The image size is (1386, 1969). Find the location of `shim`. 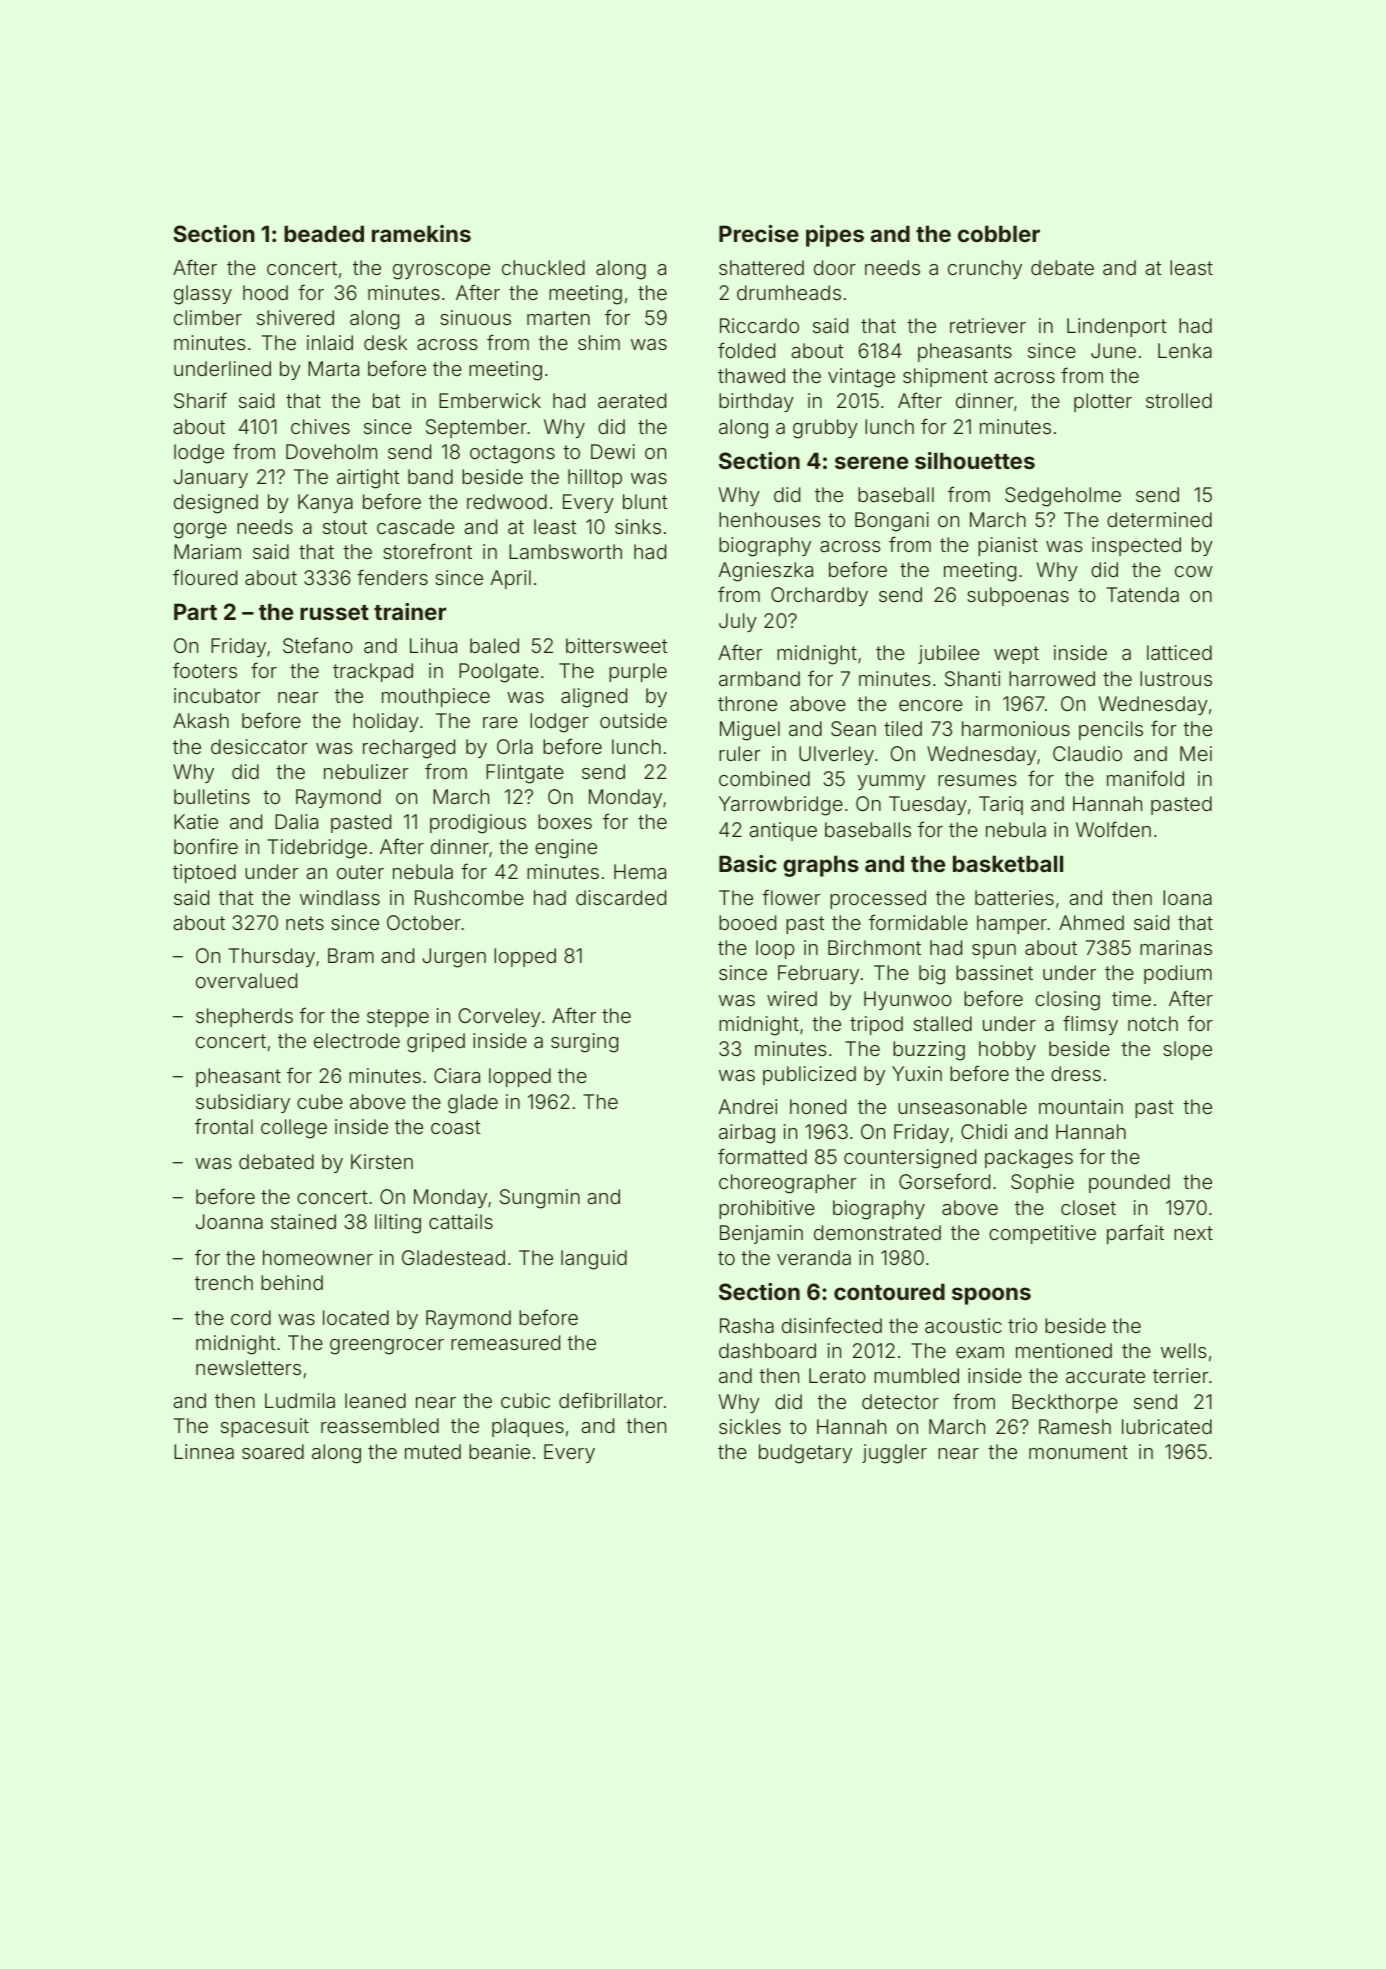

shim is located at coordinates (599, 342).
